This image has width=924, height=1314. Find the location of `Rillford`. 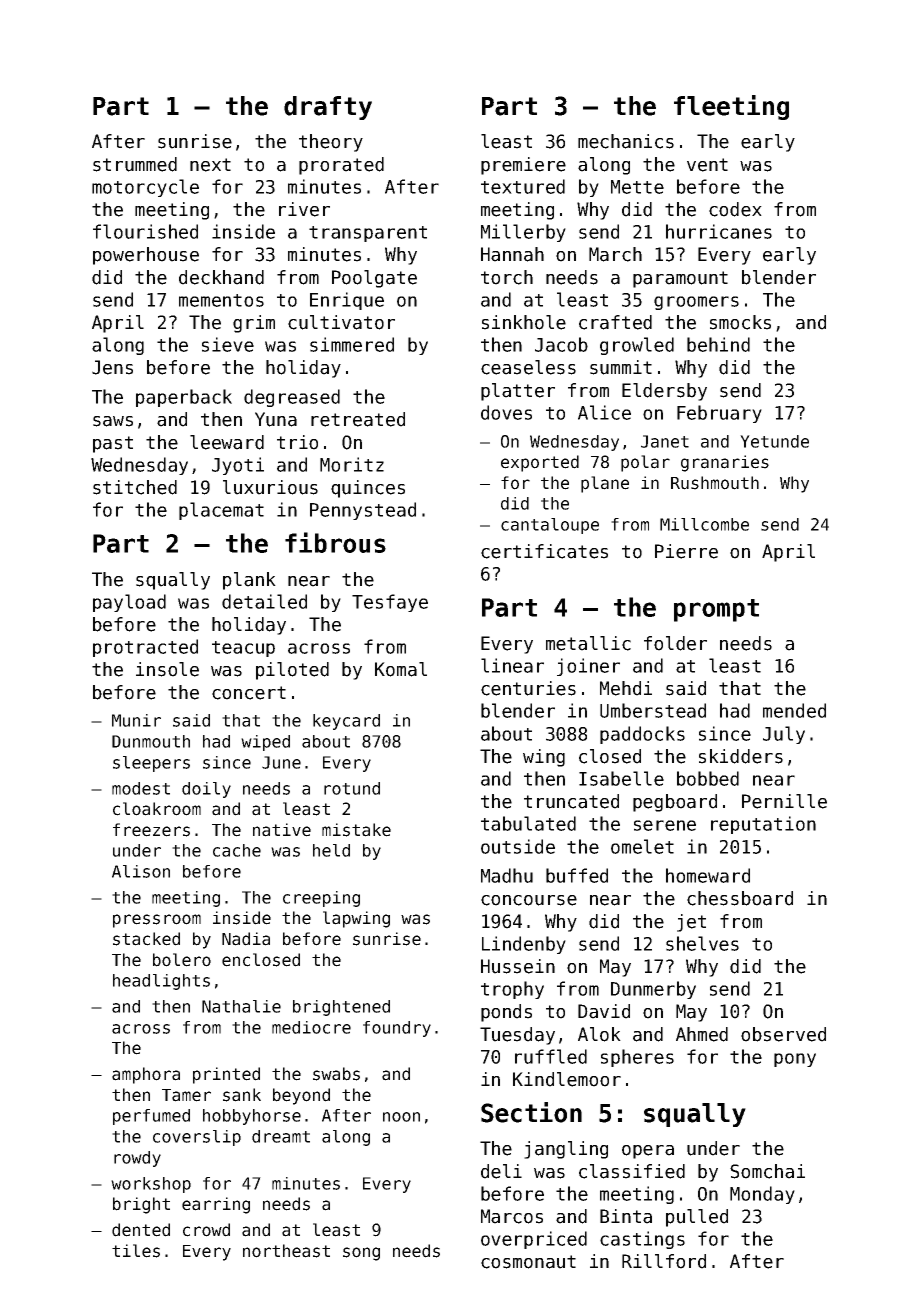

Rillford is located at coordinates (664, 1261).
